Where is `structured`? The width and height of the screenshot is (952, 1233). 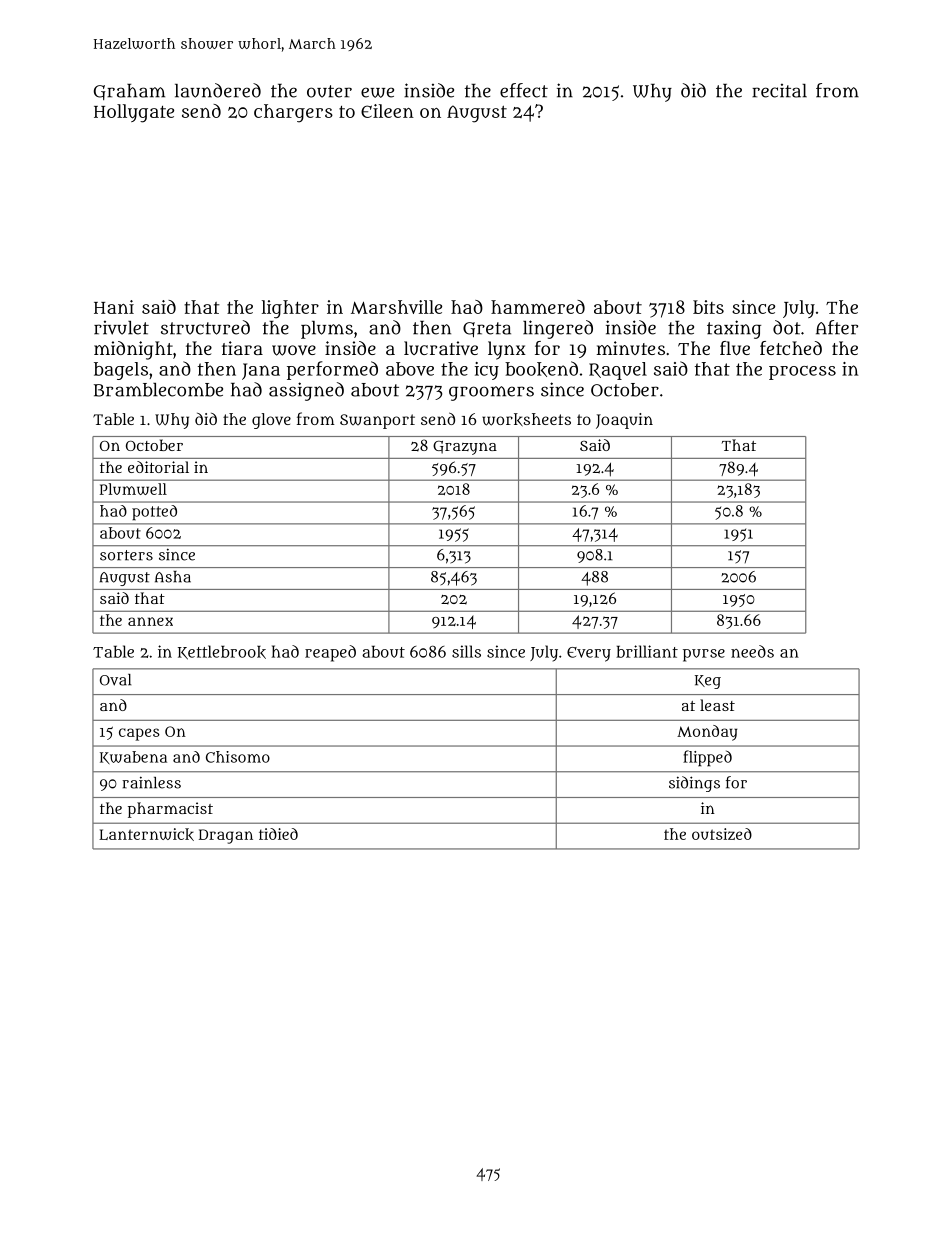 structured is located at coordinates (205, 327).
